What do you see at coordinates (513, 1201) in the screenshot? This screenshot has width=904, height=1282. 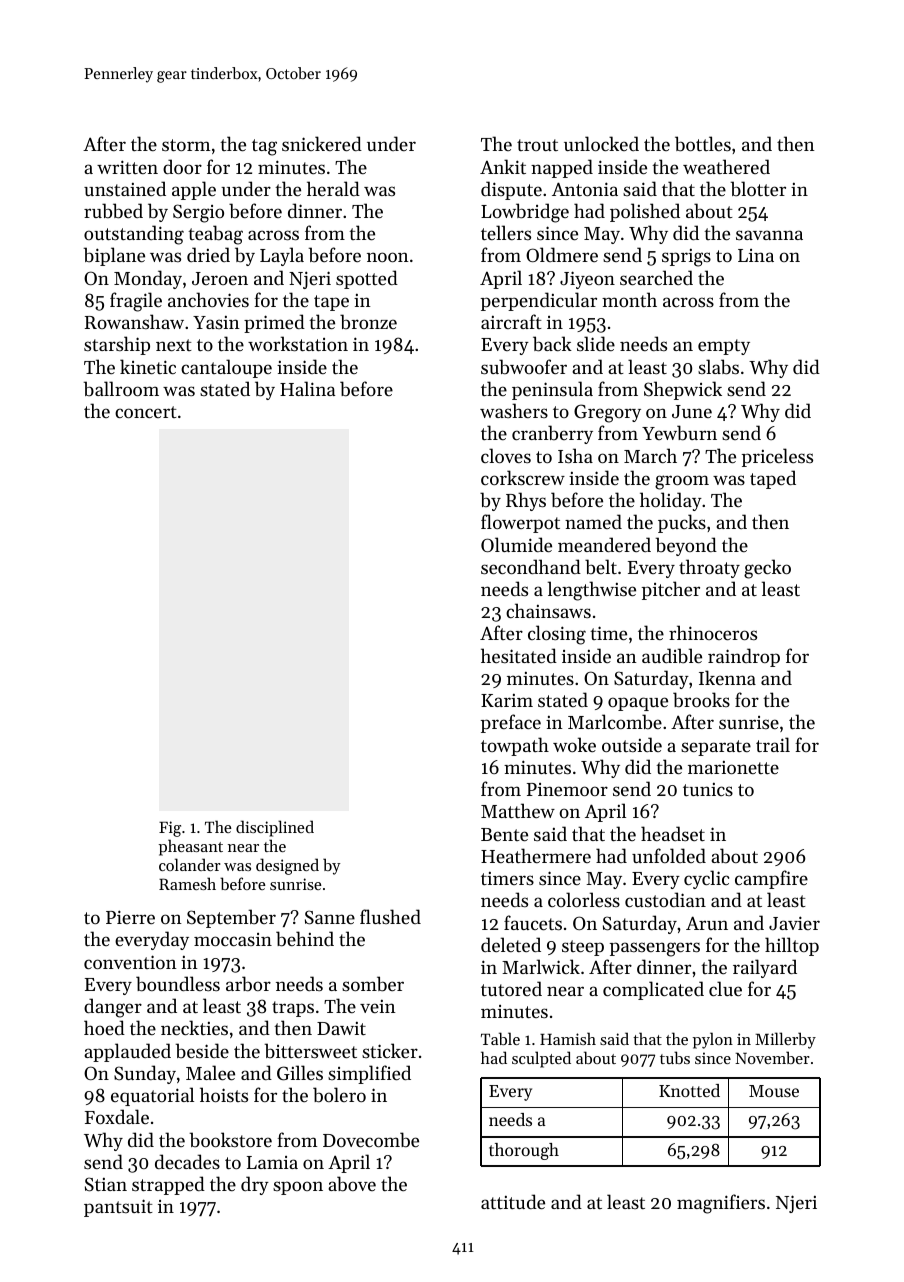 I see `attitude` at bounding box center [513, 1201].
